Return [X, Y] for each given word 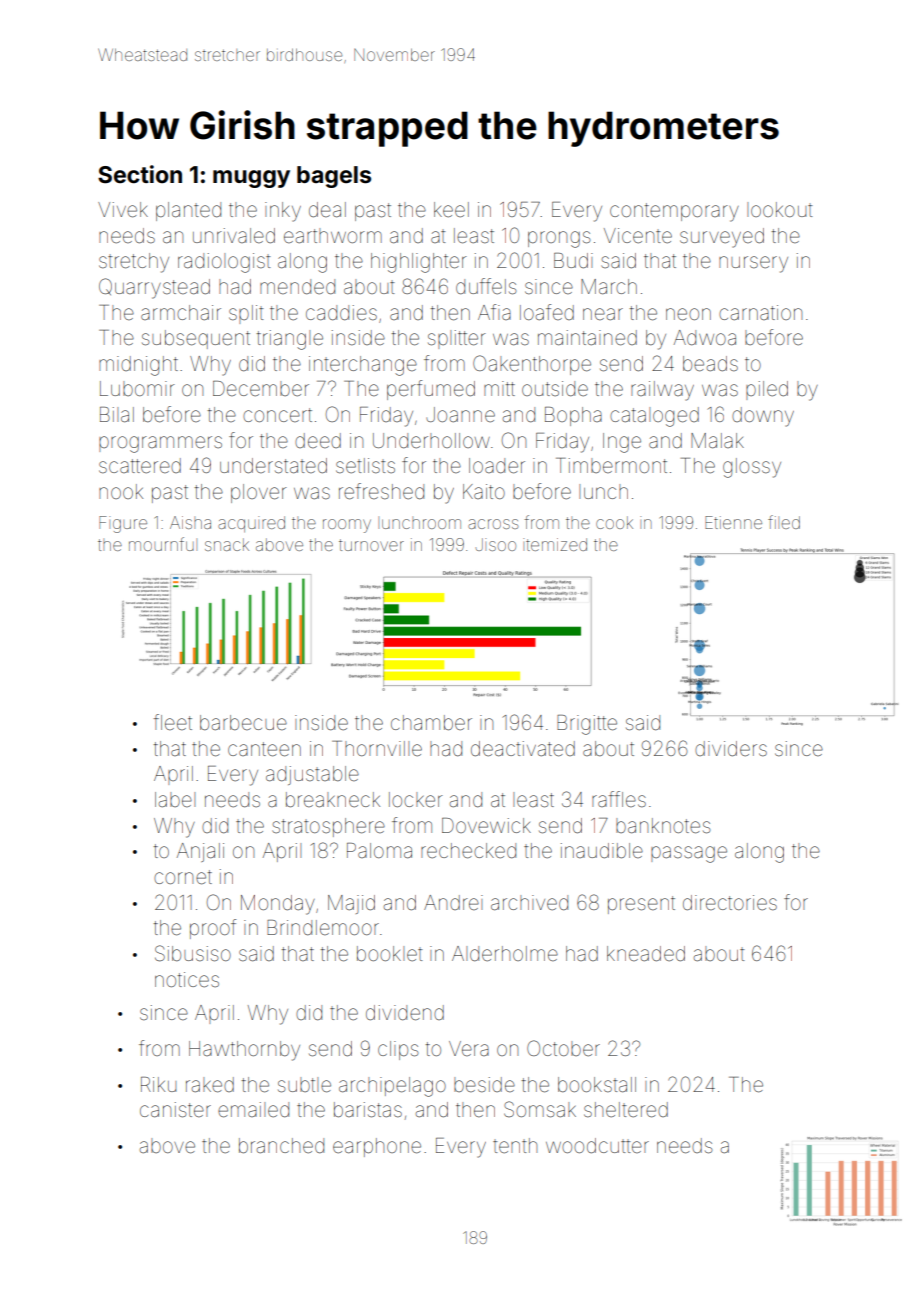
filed [784, 522]
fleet [173, 722]
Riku [158, 1084]
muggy [251, 179]
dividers [731, 748]
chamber [431, 722]
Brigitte [587, 725]
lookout [780, 209]
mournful [161, 544]
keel [451, 209]
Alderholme [505, 953]
